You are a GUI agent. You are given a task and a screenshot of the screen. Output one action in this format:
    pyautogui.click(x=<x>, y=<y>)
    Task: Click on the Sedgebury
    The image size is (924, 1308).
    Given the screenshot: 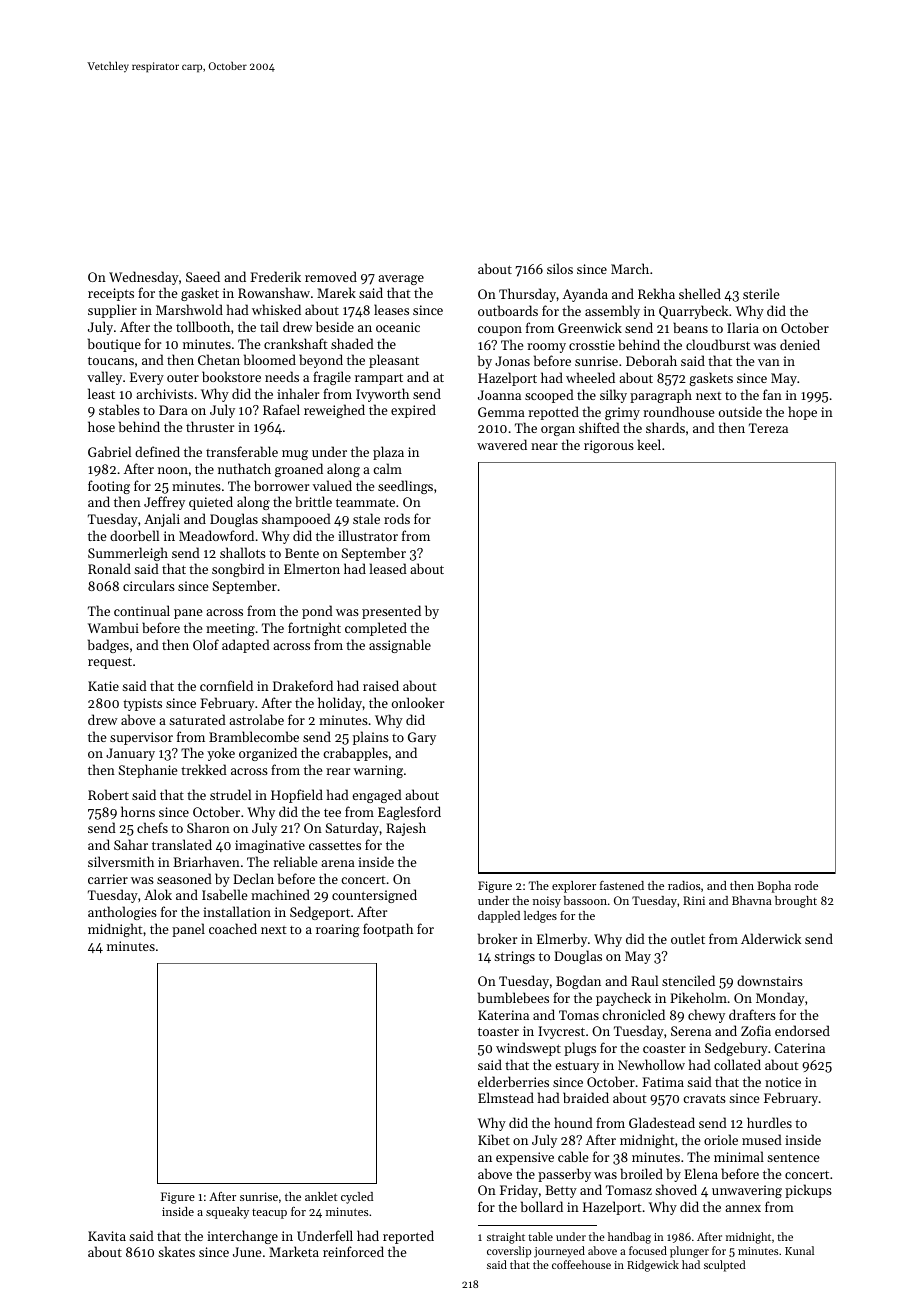 What is the action you would take?
    pyautogui.click(x=736, y=1049)
